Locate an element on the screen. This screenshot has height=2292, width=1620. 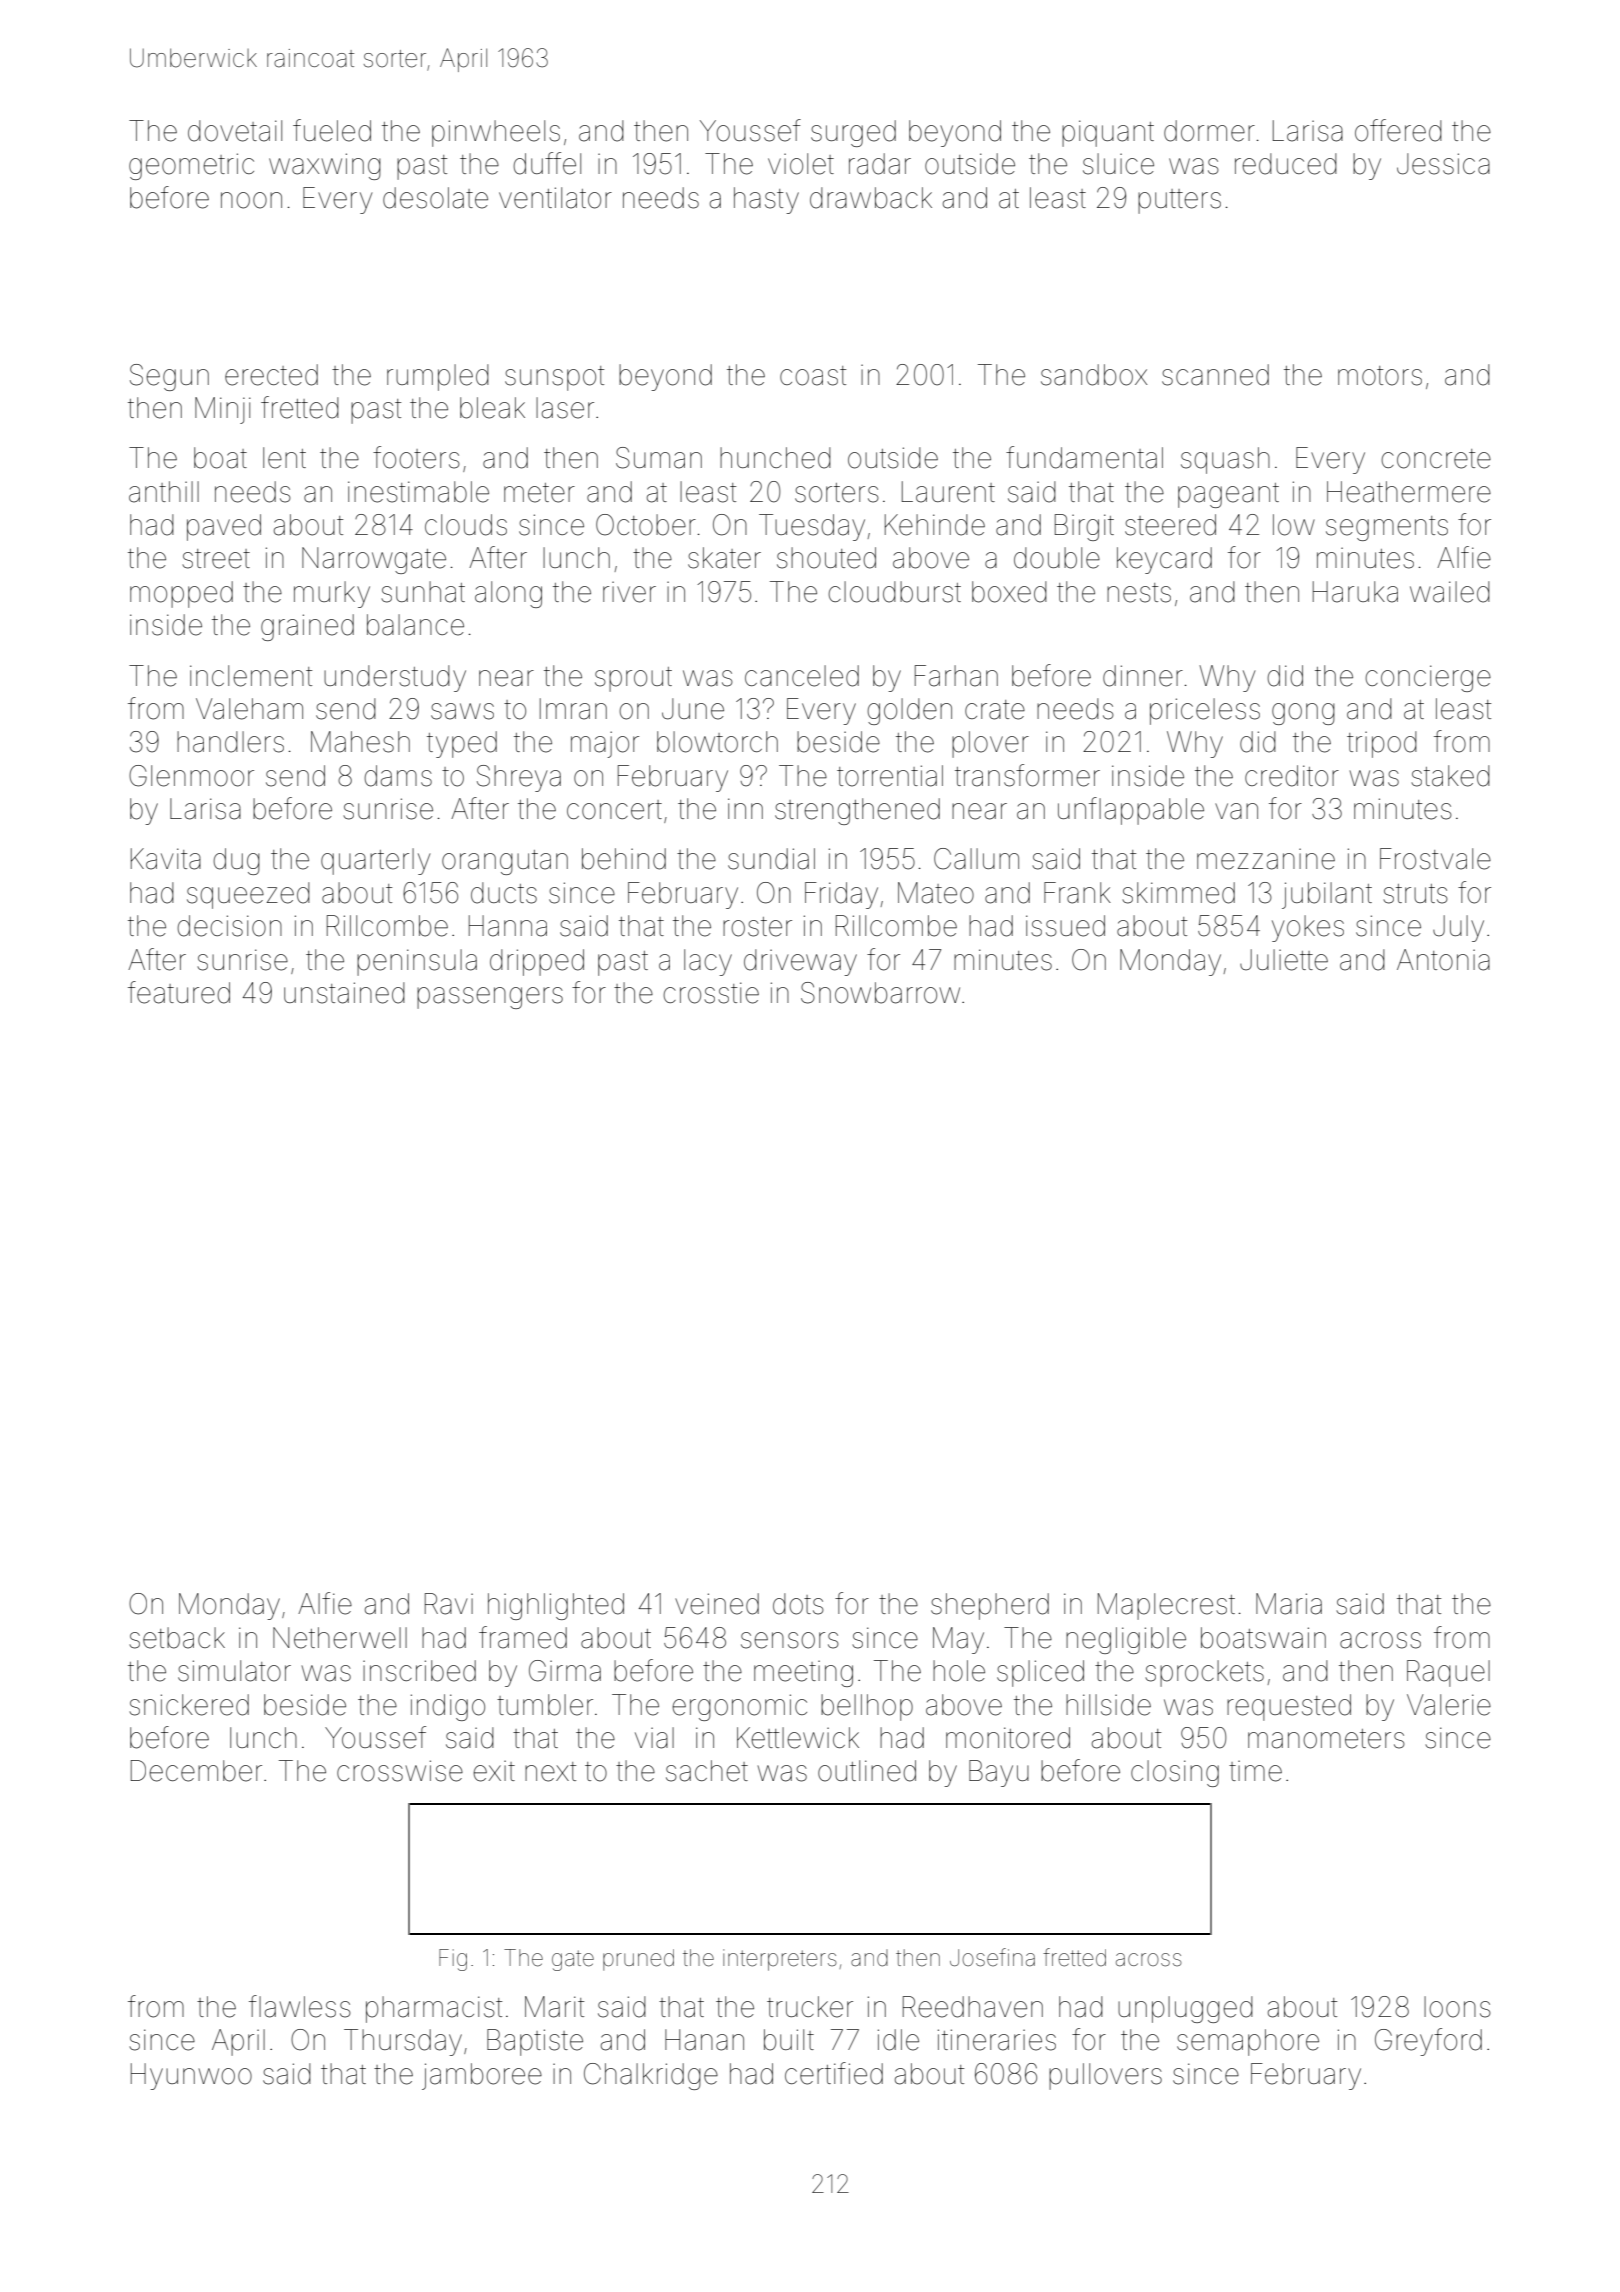
Raquel is located at coordinates (1448, 1673).
